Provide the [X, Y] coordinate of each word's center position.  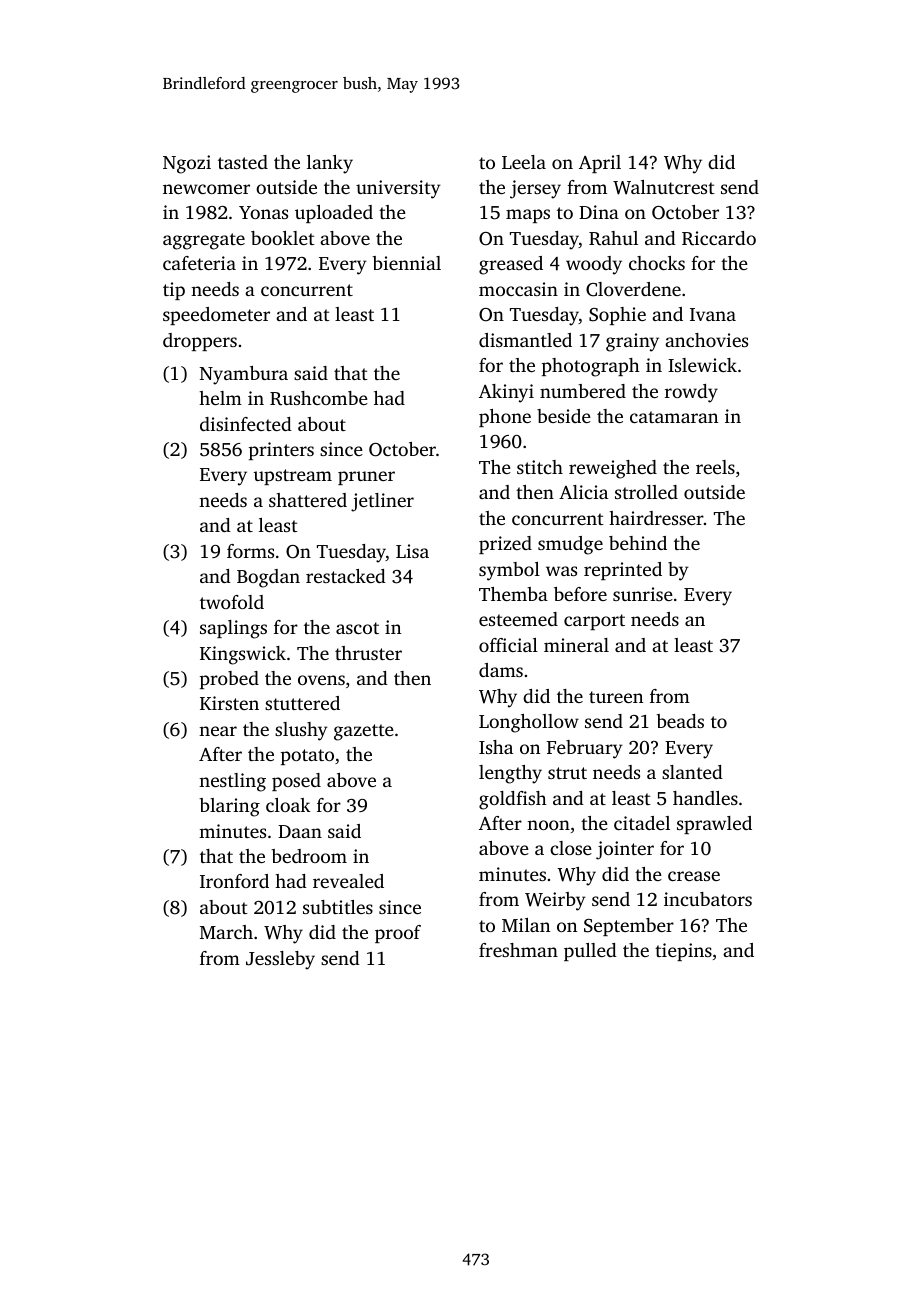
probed [229, 680]
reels [715, 467]
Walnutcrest [664, 187]
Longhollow [529, 723]
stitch [540, 467]
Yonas [263, 212]
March [226, 932]
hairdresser [656, 518]
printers [281, 451]
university [398, 189]
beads [680, 721]
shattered [308, 500]
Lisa [412, 551]
